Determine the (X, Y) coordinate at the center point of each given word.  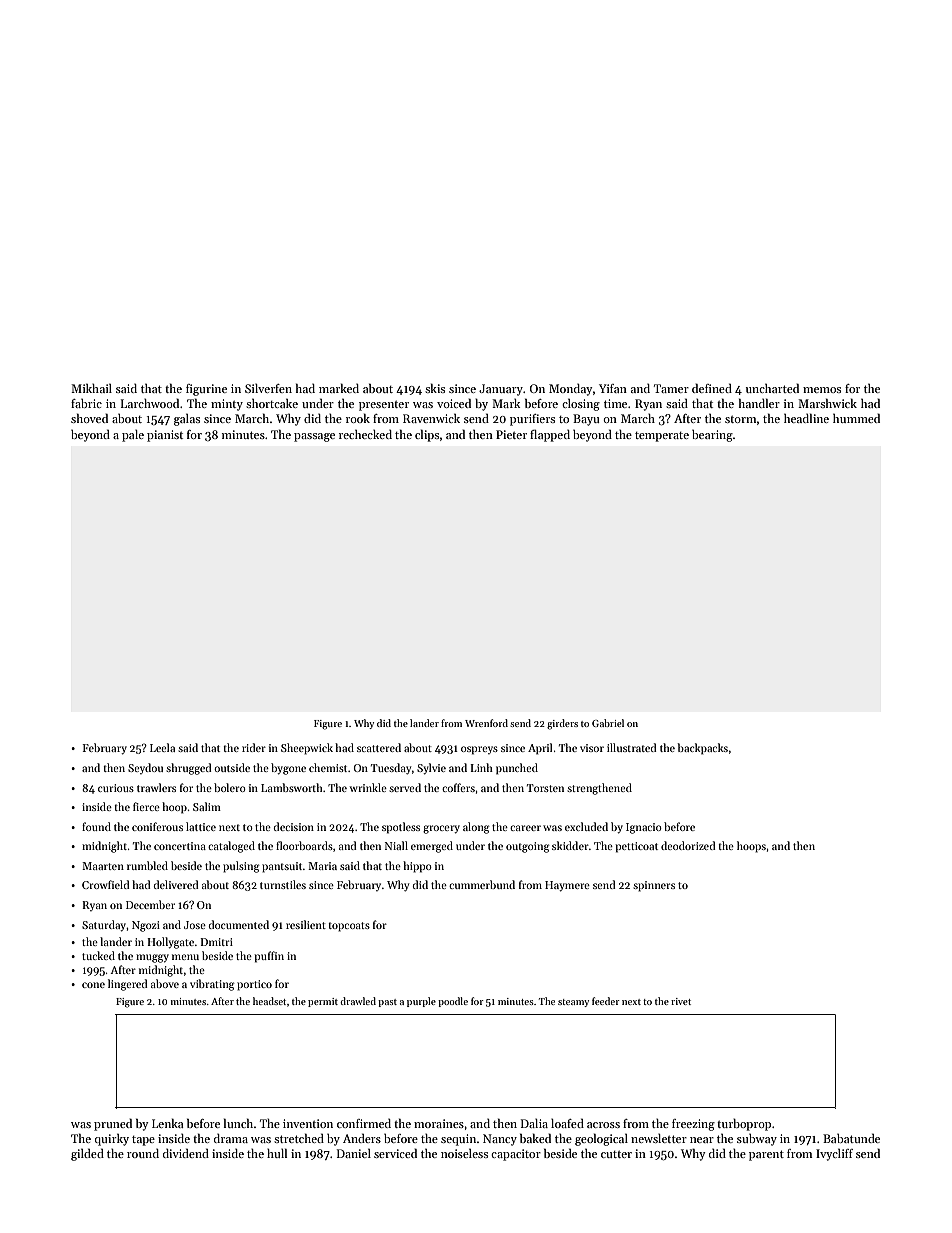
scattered (379, 747)
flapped (550, 436)
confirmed (364, 1123)
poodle (453, 1002)
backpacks (703, 749)
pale (133, 436)
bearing (712, 436)
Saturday (104, 926)
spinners (654, 886)
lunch (238, 1123)
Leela (162, 747)
